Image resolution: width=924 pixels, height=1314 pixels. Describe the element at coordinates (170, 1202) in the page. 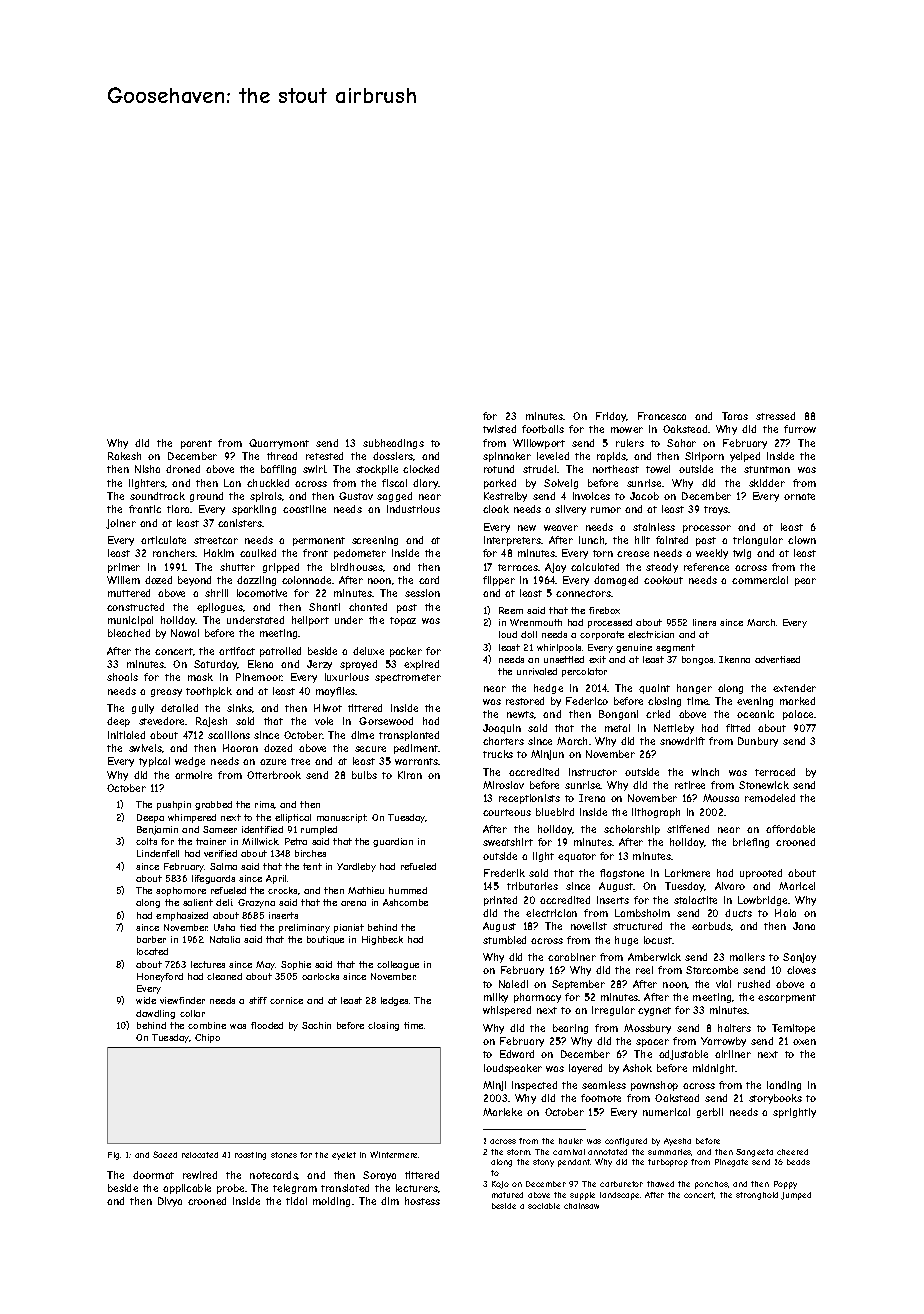

I see `Divya` at that location.
